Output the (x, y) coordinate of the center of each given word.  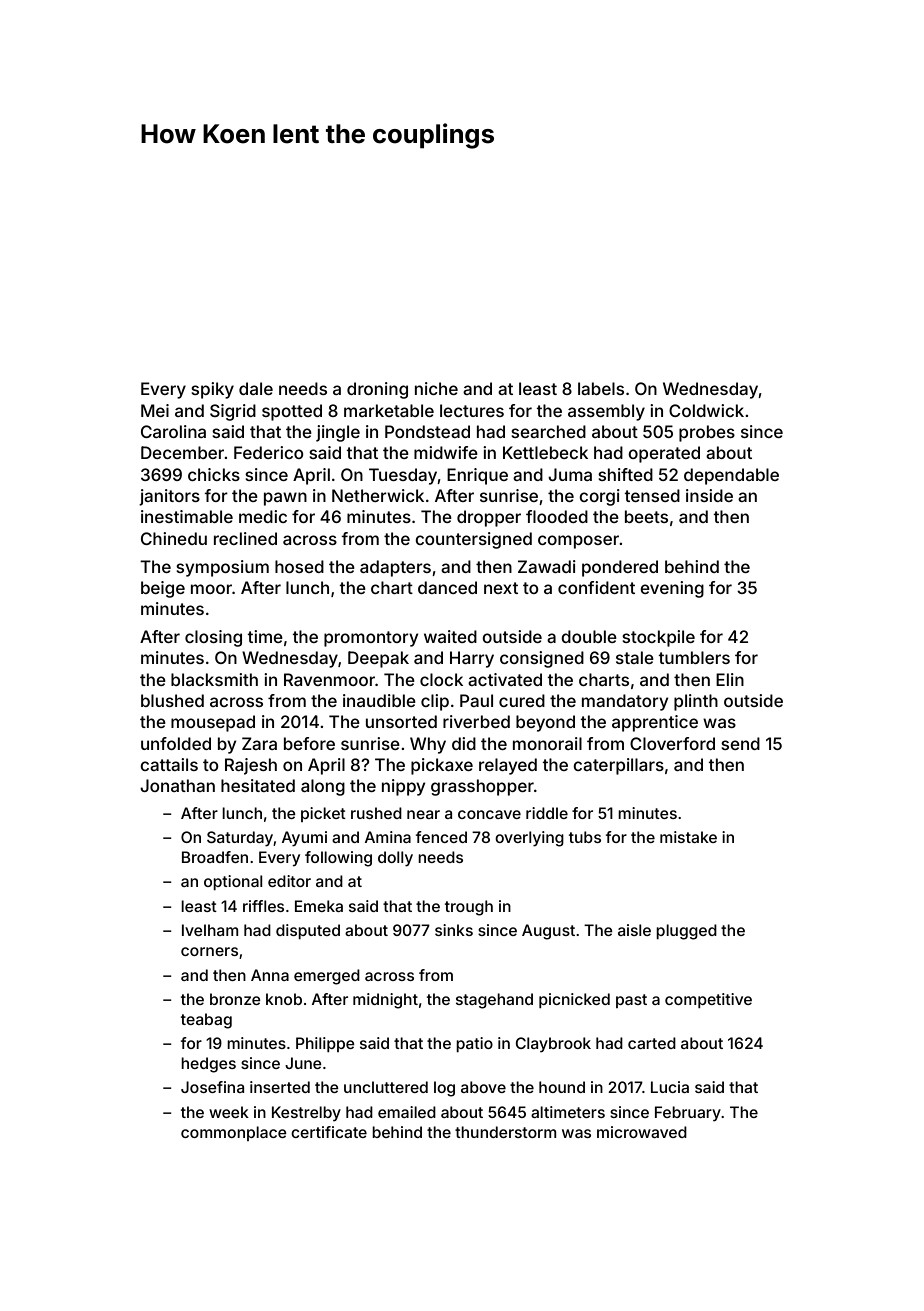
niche (436, 388)
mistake (688, 837)
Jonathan (177, 785)
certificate (329, 1132)
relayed (508, 766)
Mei (155, 410)
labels (601, 388)
